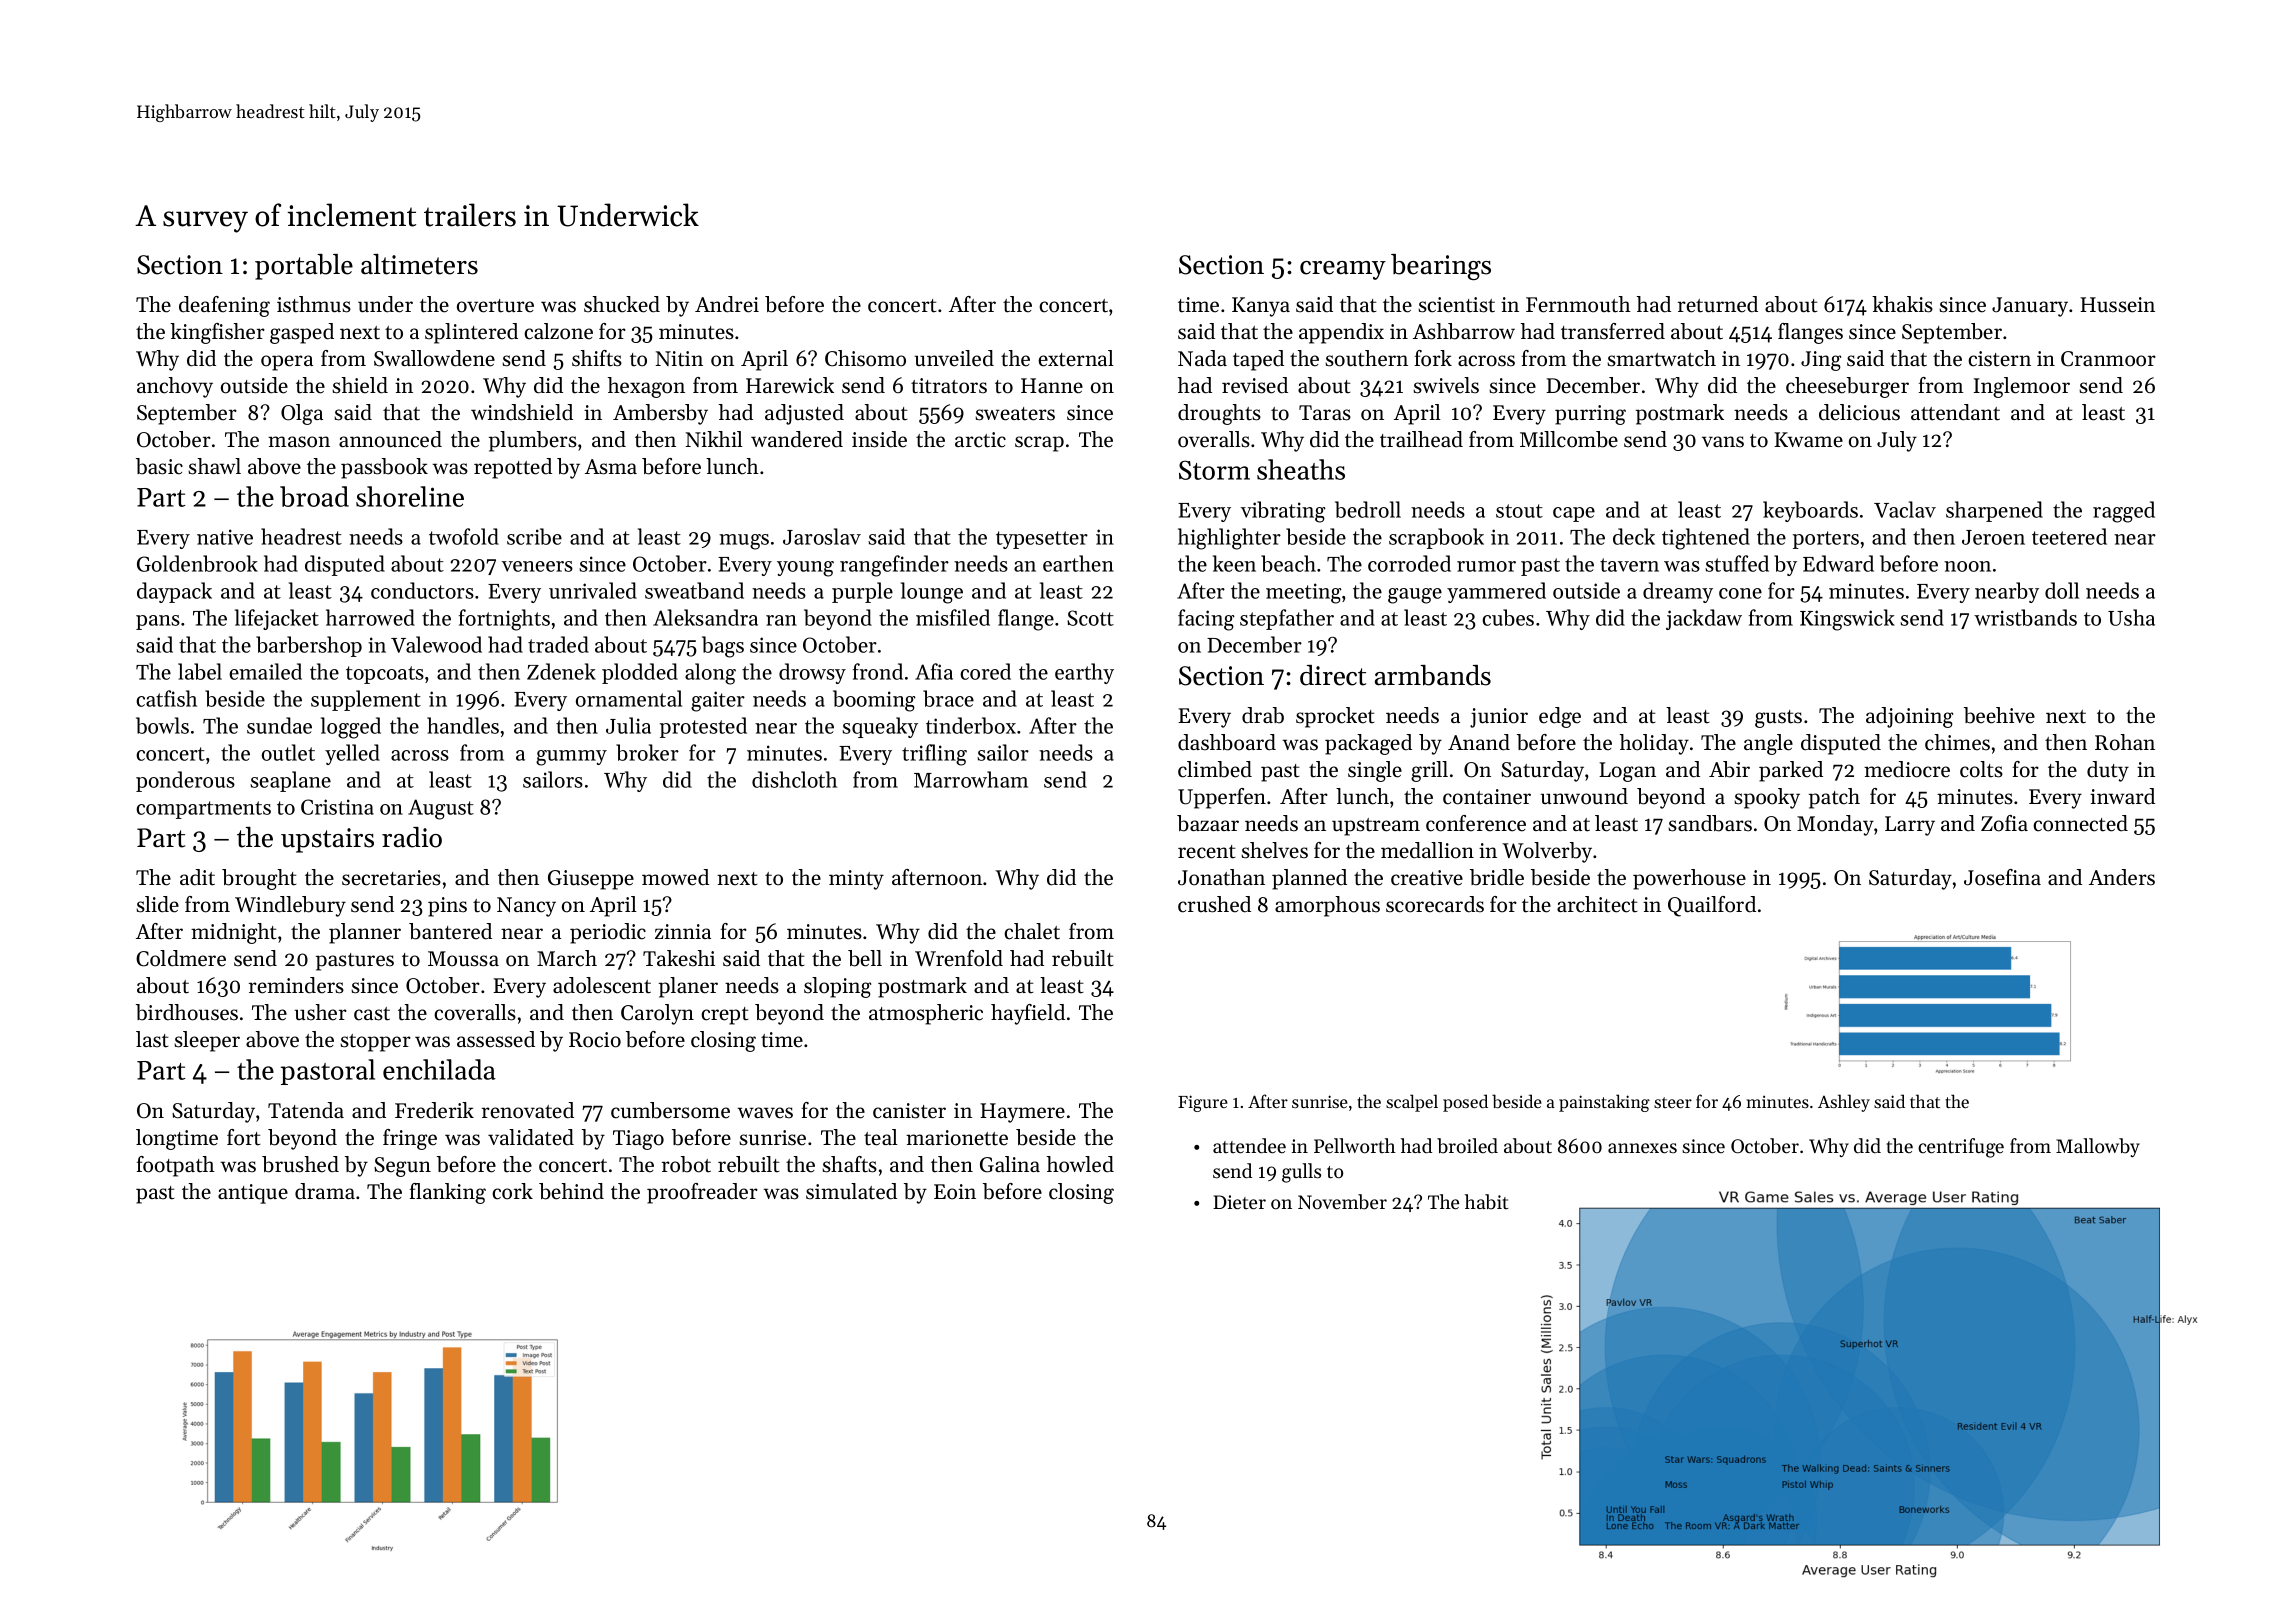 The image size is (2292, 1620). I want to click on validated, so click(531, 1137).
